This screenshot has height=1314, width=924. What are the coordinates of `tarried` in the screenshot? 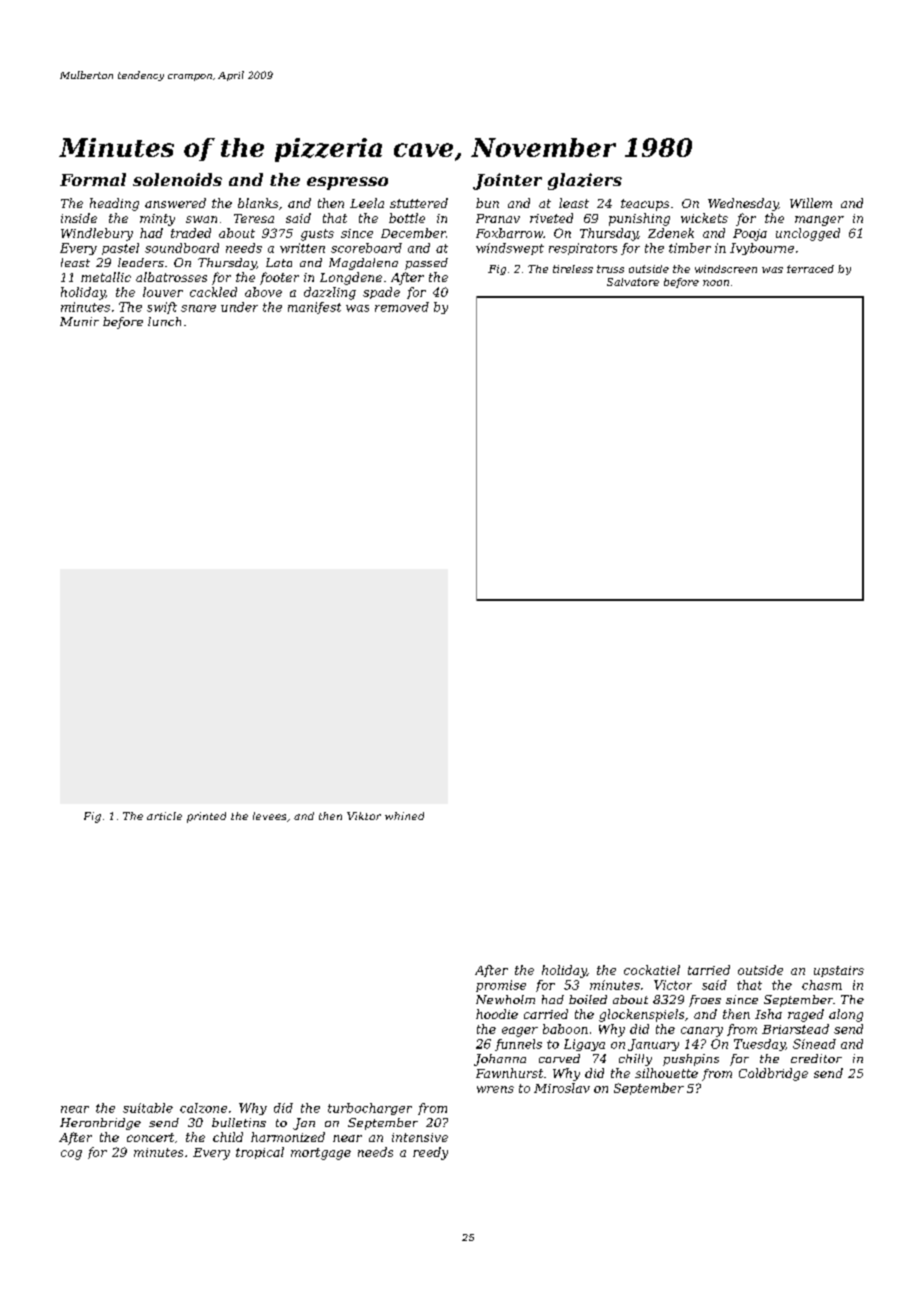 It's located at (709, 970).
